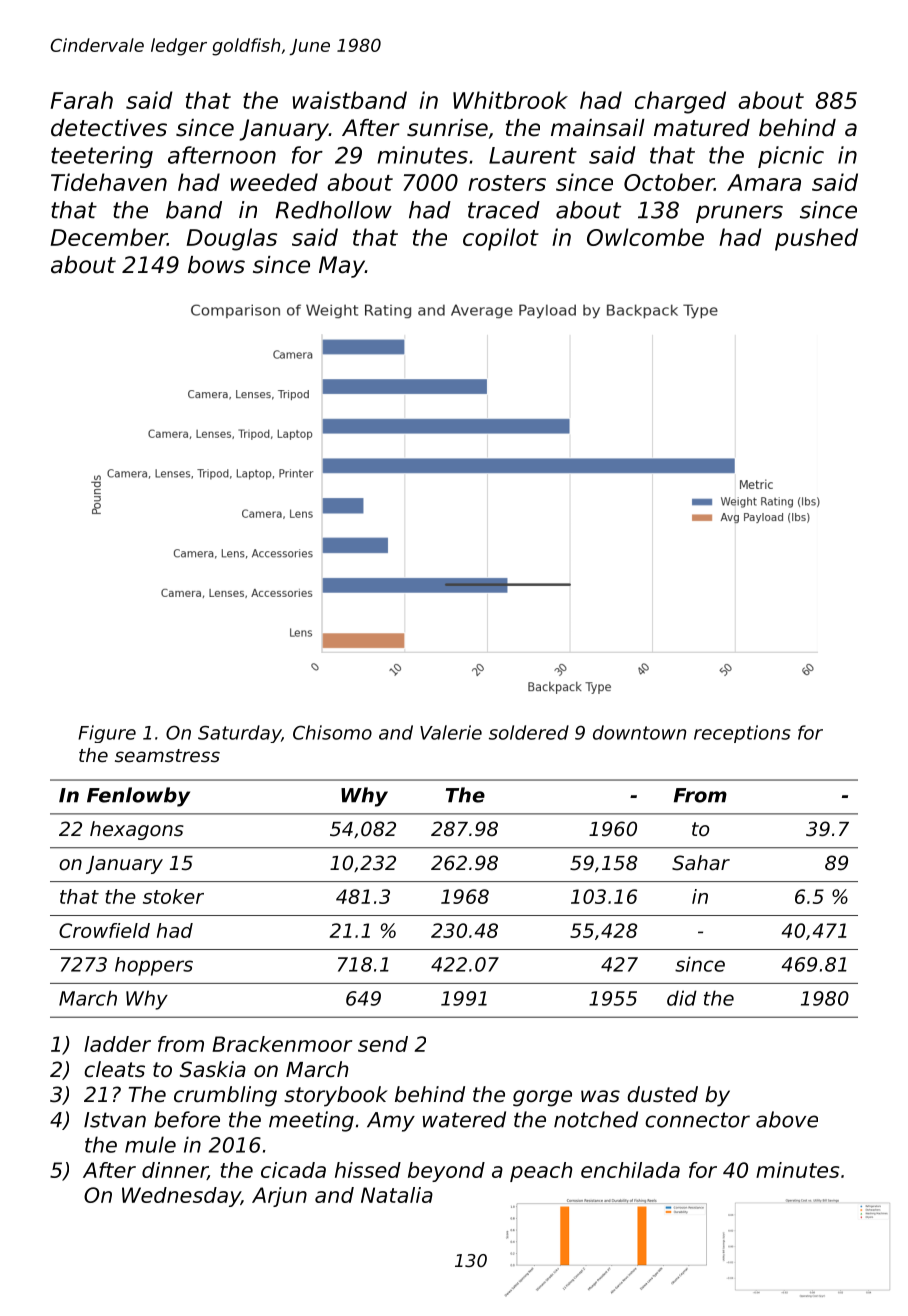 This screenshot has height=1316, width=908. What do you see at coordinates (109, 128) in the screenshot?
I see `detectives` at bounding box center [109, 128].
